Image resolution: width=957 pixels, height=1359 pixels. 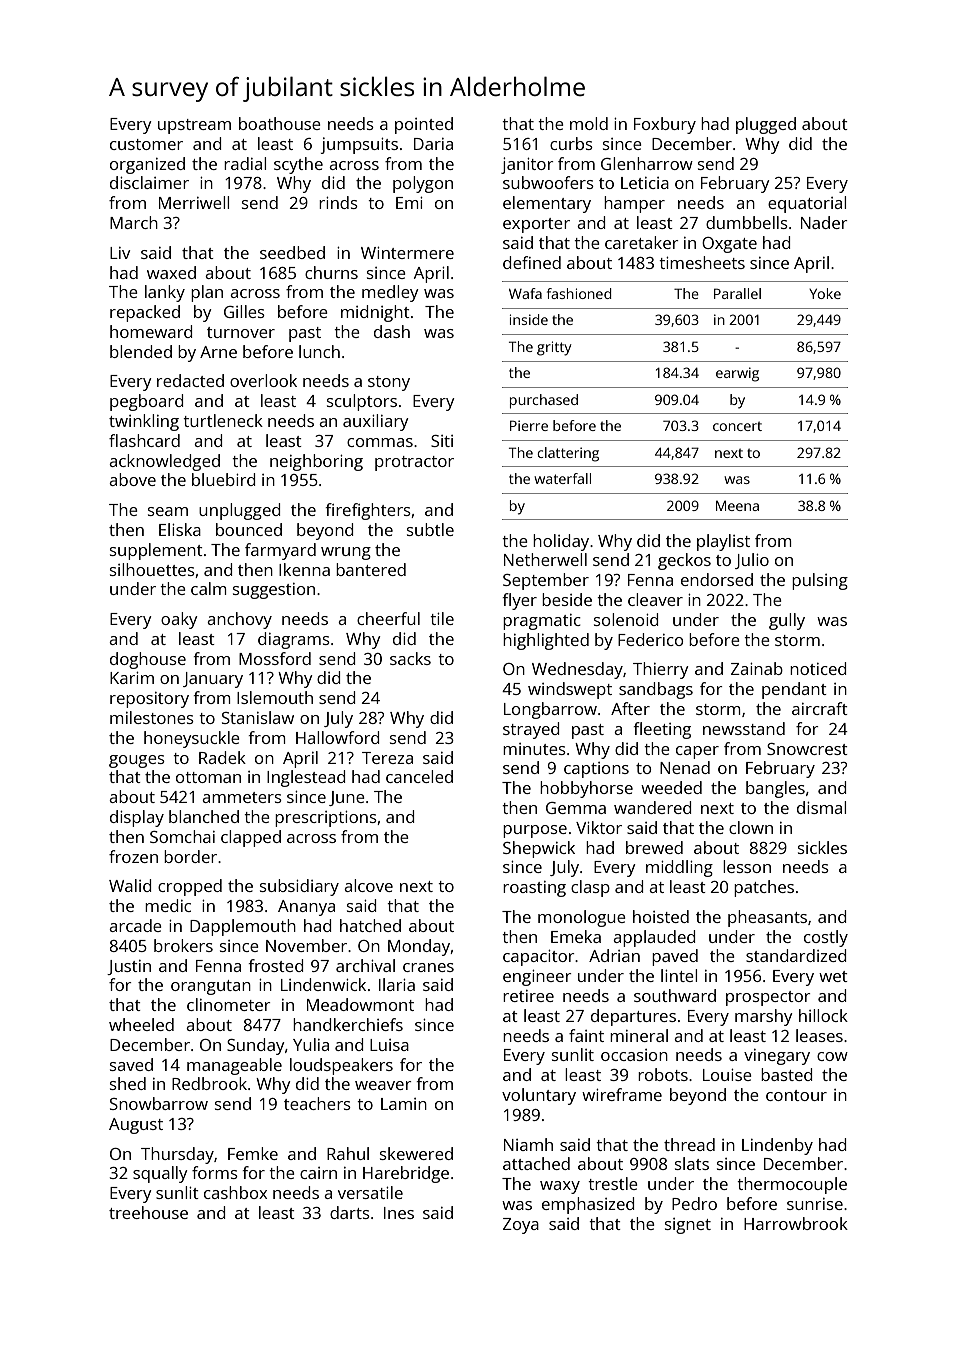 I want to click on equatorial, so click(x=807, y=204).
